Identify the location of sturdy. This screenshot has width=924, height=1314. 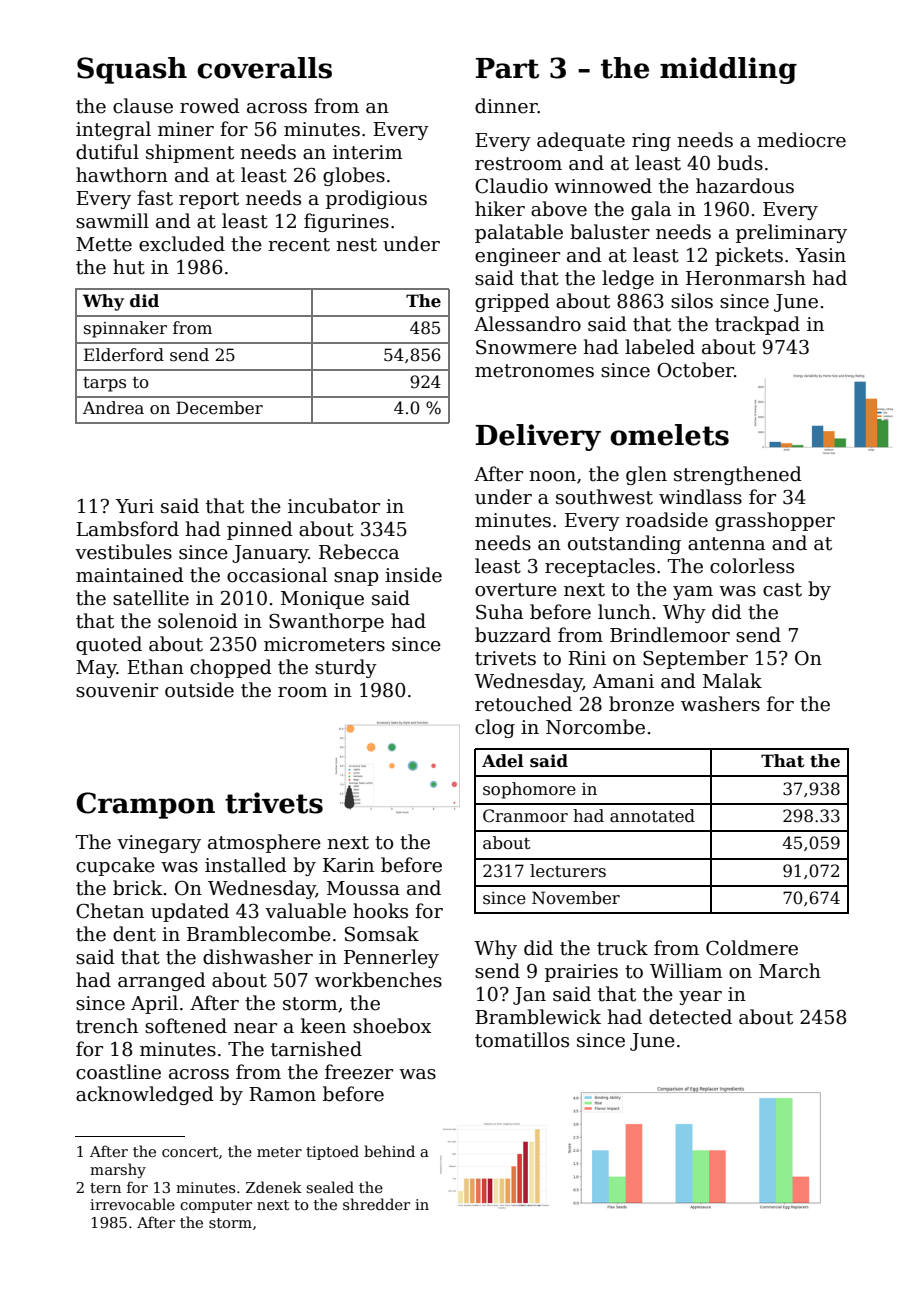
(346, 668).
